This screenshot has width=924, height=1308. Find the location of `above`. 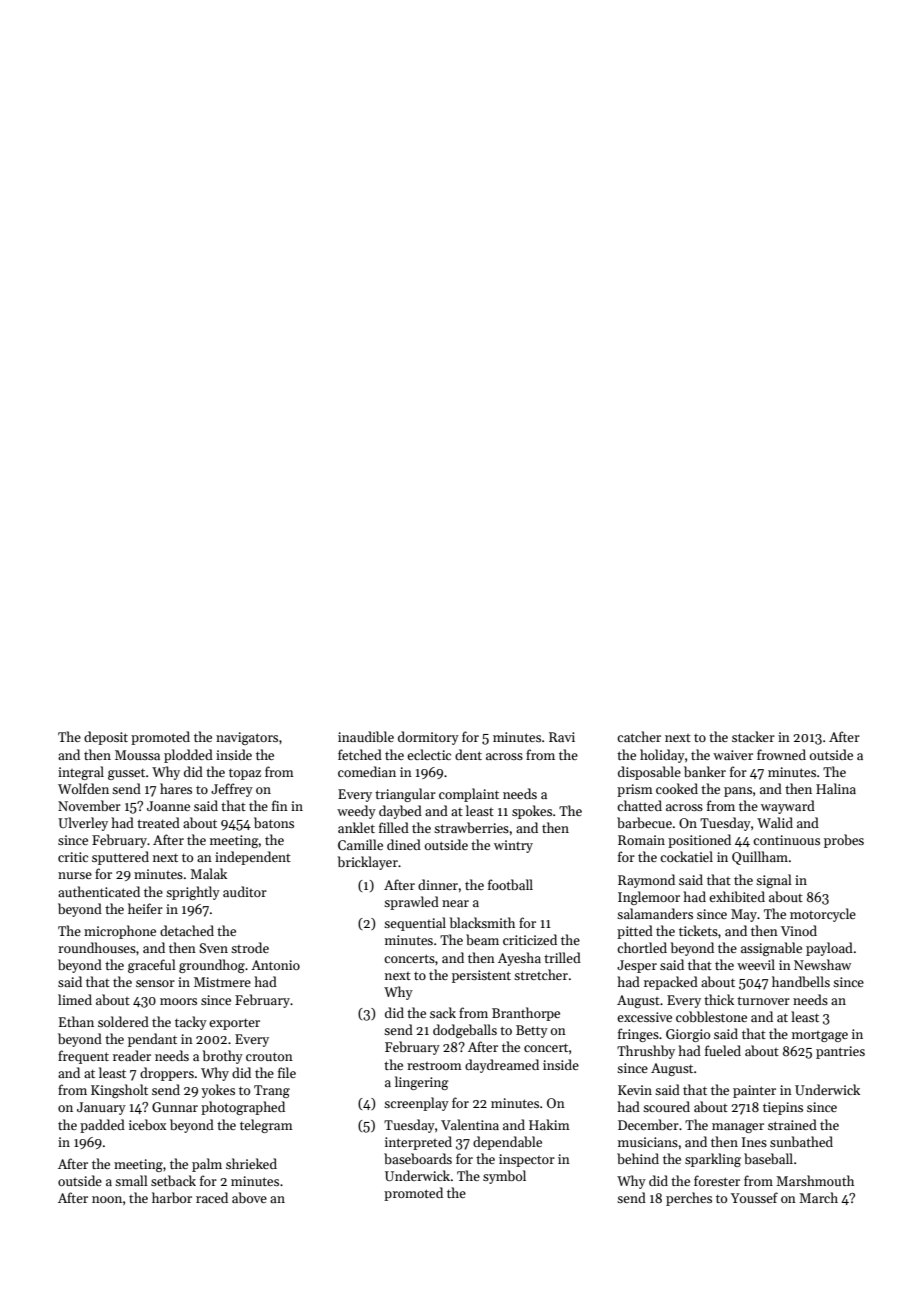

above is located at coordinates (249, 1197).
